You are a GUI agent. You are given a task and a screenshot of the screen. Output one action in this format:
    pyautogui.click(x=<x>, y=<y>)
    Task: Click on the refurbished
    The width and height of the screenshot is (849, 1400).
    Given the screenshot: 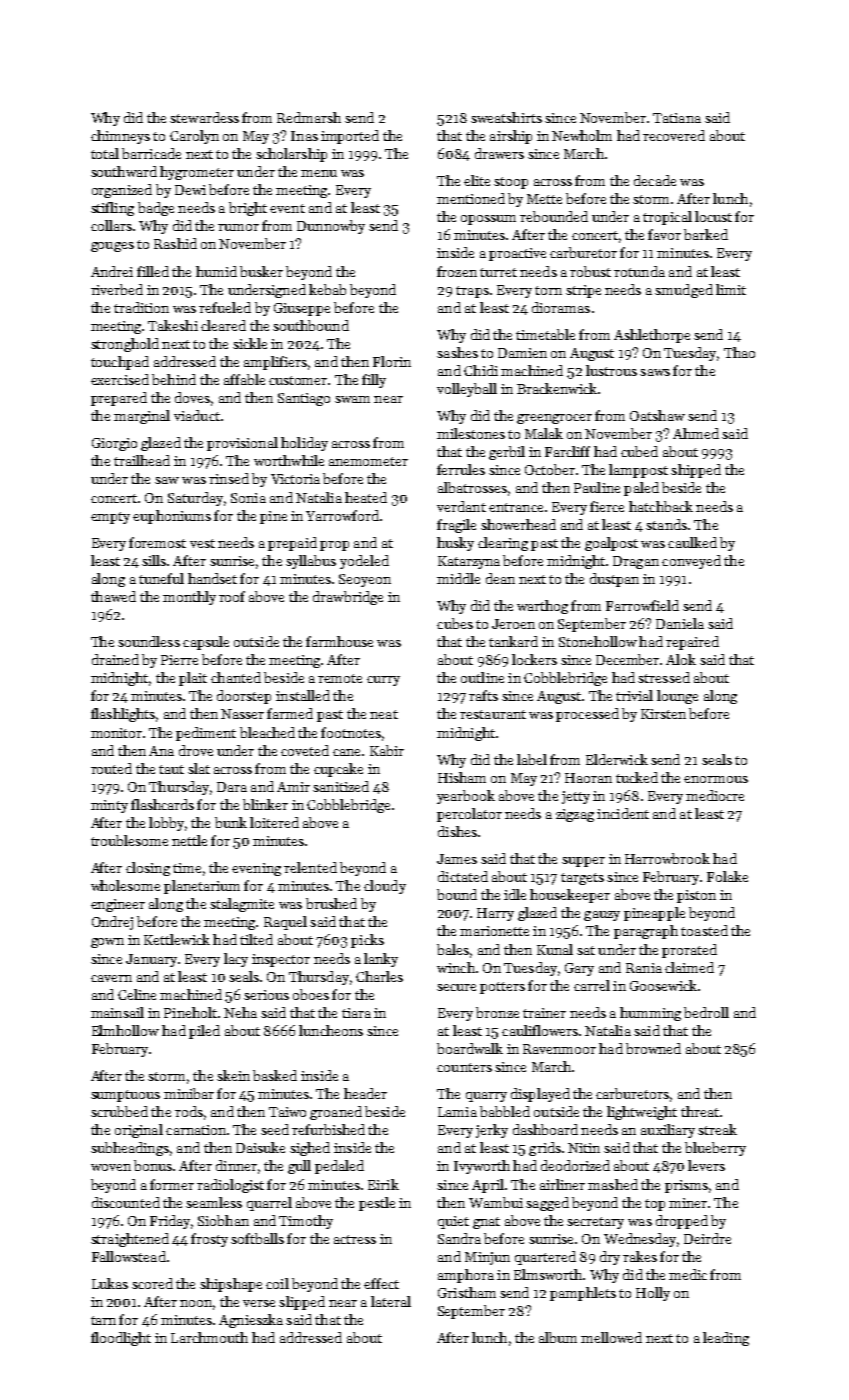 What is the action you would take?
    pyautogui.click(x=328, y=1129)
